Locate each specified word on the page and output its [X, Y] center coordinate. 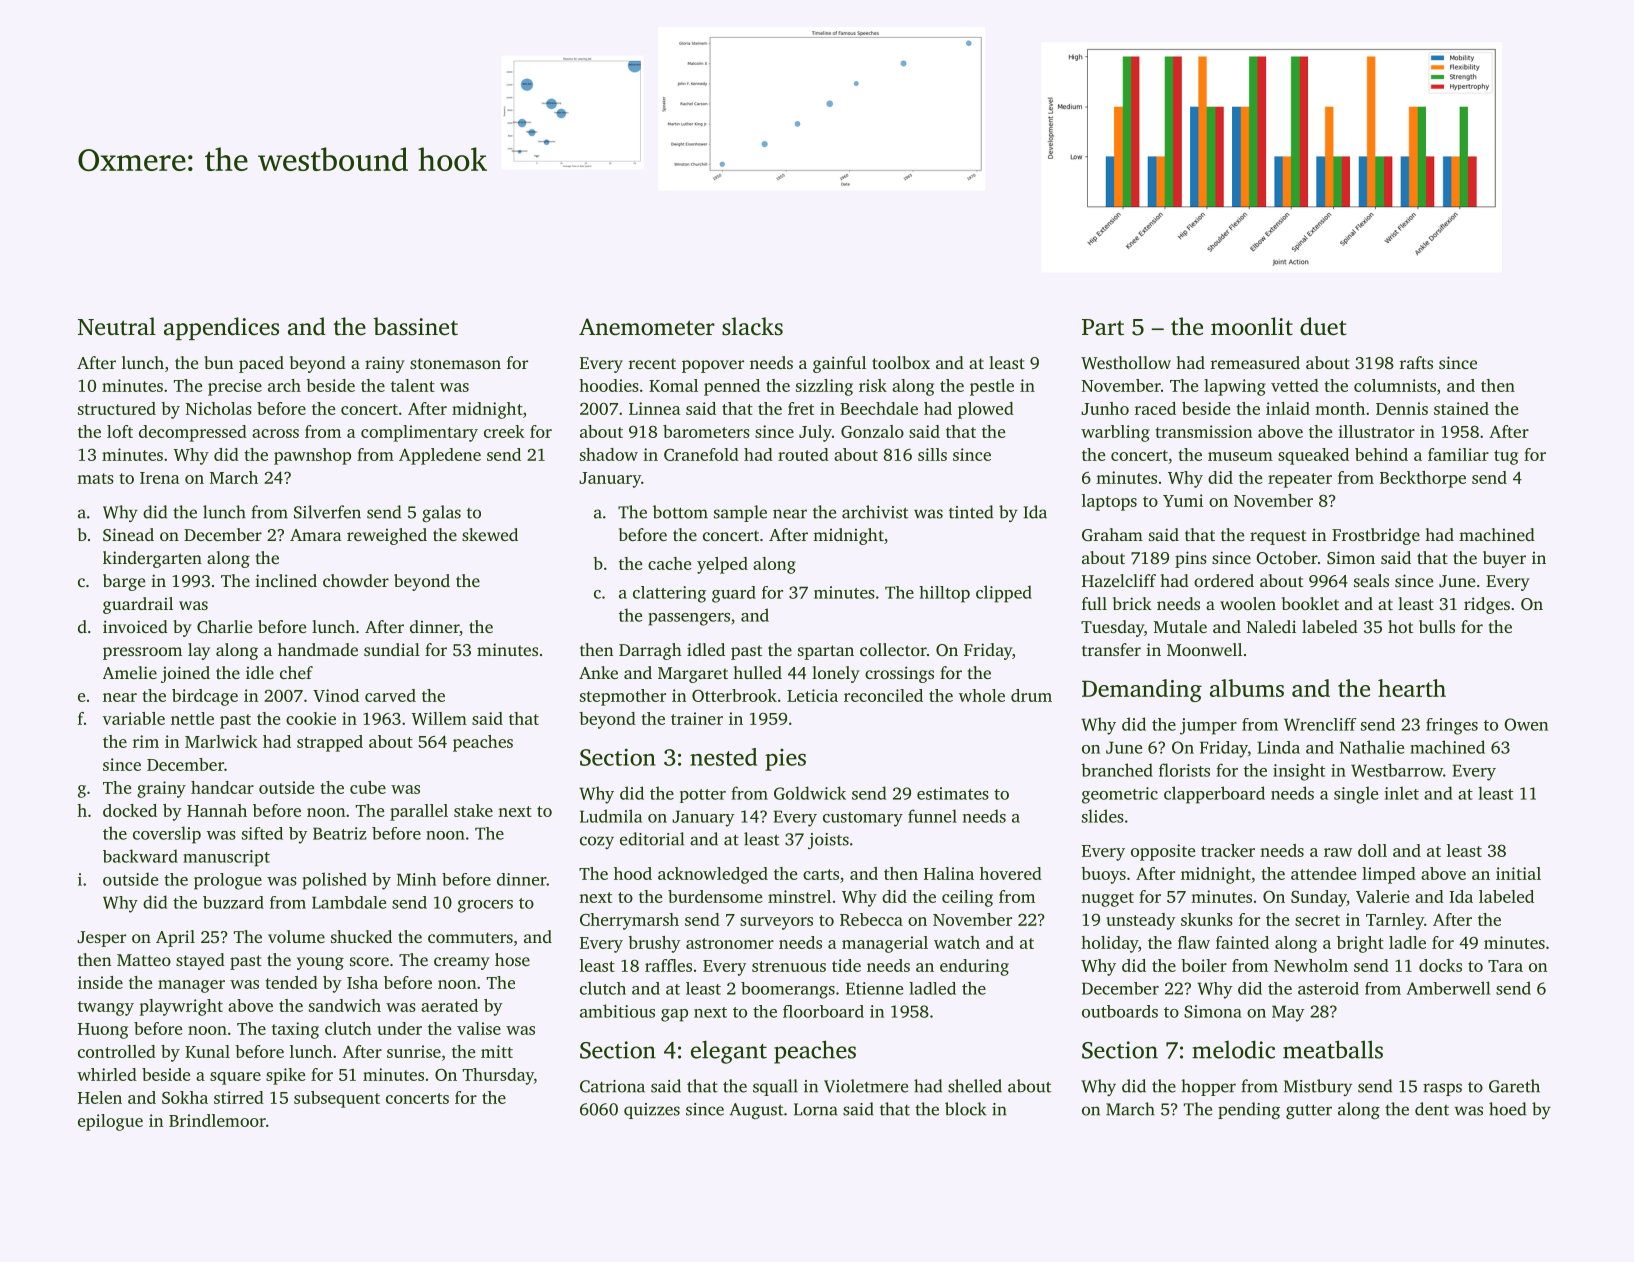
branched [1117, 770]
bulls [1437, 626]
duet [1323, 326]
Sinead [128, 535]
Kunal [207, 1051]
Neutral [117, 326]
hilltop [944, 594]
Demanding [1142, 690]
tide [846, 965]
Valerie [1382, 896]
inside [100, 982]
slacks [752, 326]
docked [130, 810]
